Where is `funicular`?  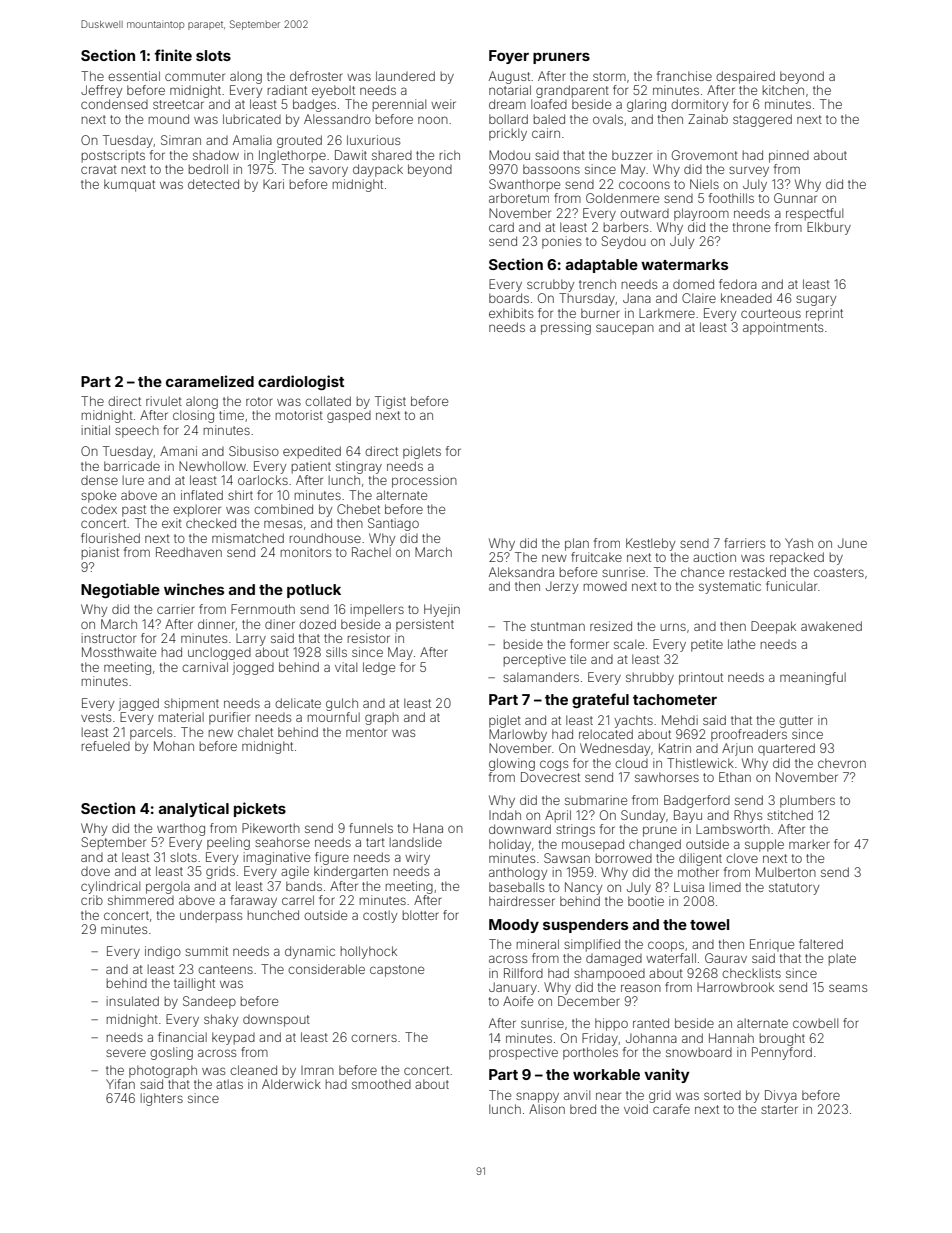 funicular is located at coordinates (791, 586).
